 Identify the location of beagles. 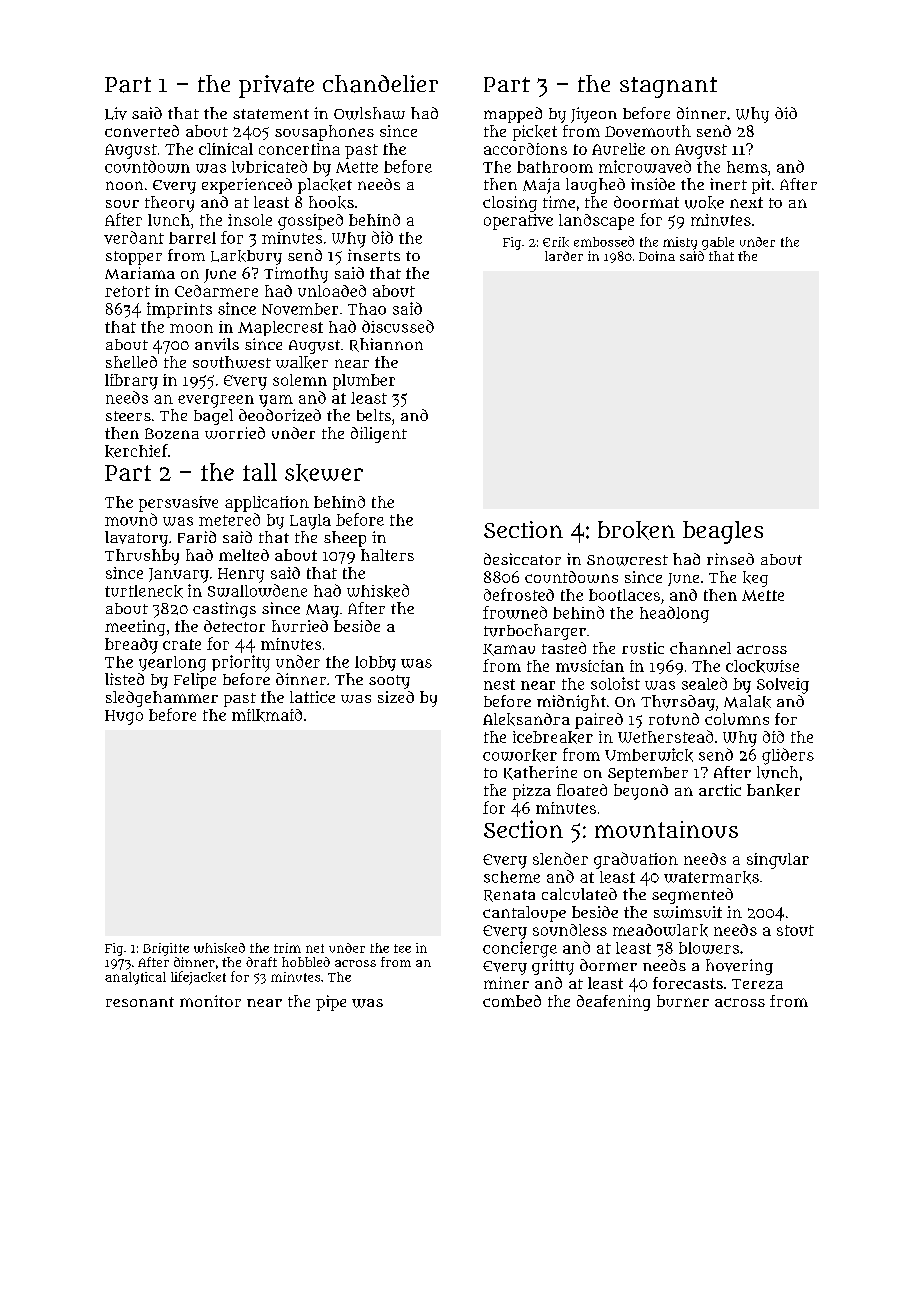
(723, 532).
